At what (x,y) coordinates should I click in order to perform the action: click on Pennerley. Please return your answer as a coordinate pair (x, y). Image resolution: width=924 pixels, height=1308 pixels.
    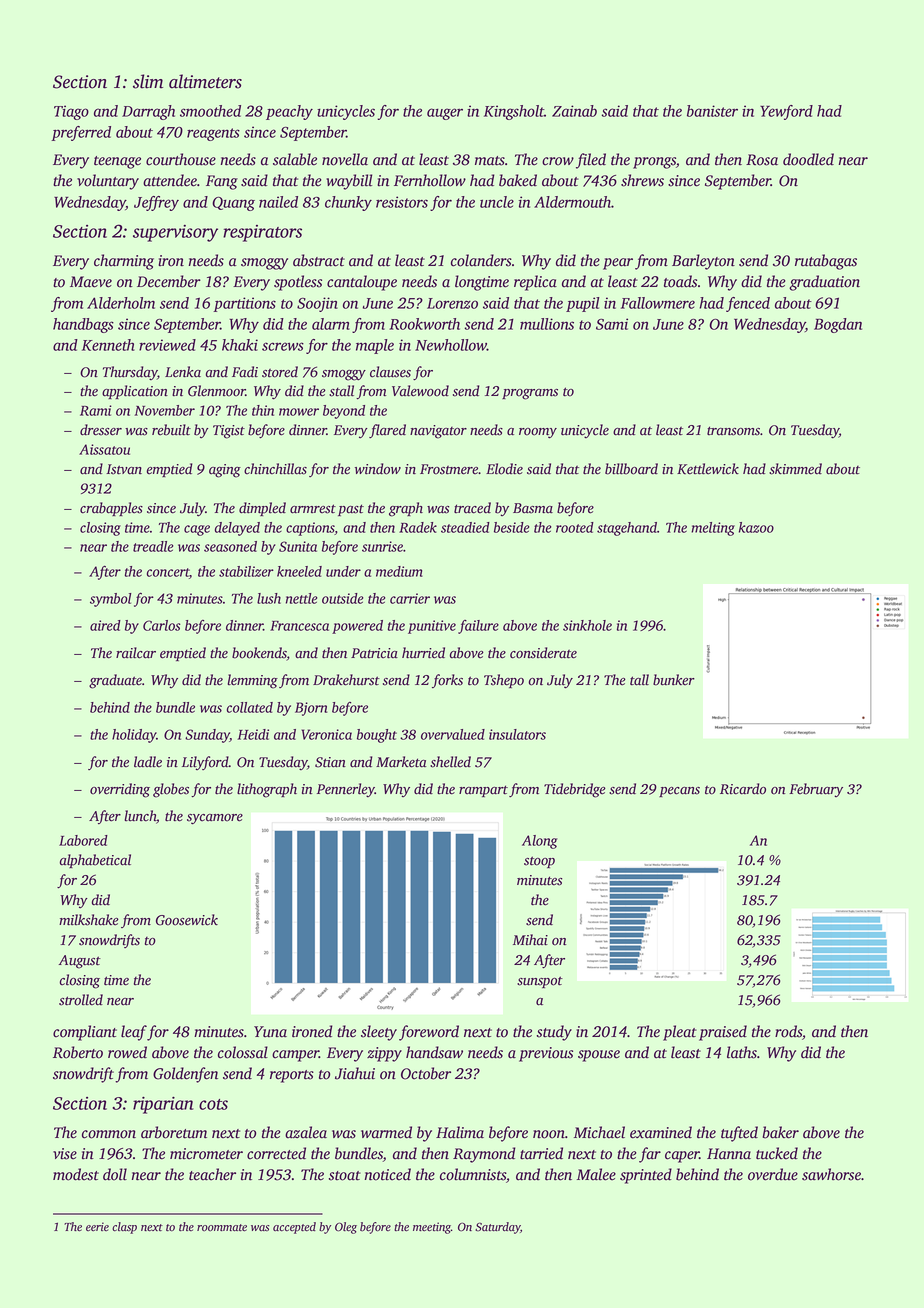
    Looking at the image, I should click on (346, 790).
